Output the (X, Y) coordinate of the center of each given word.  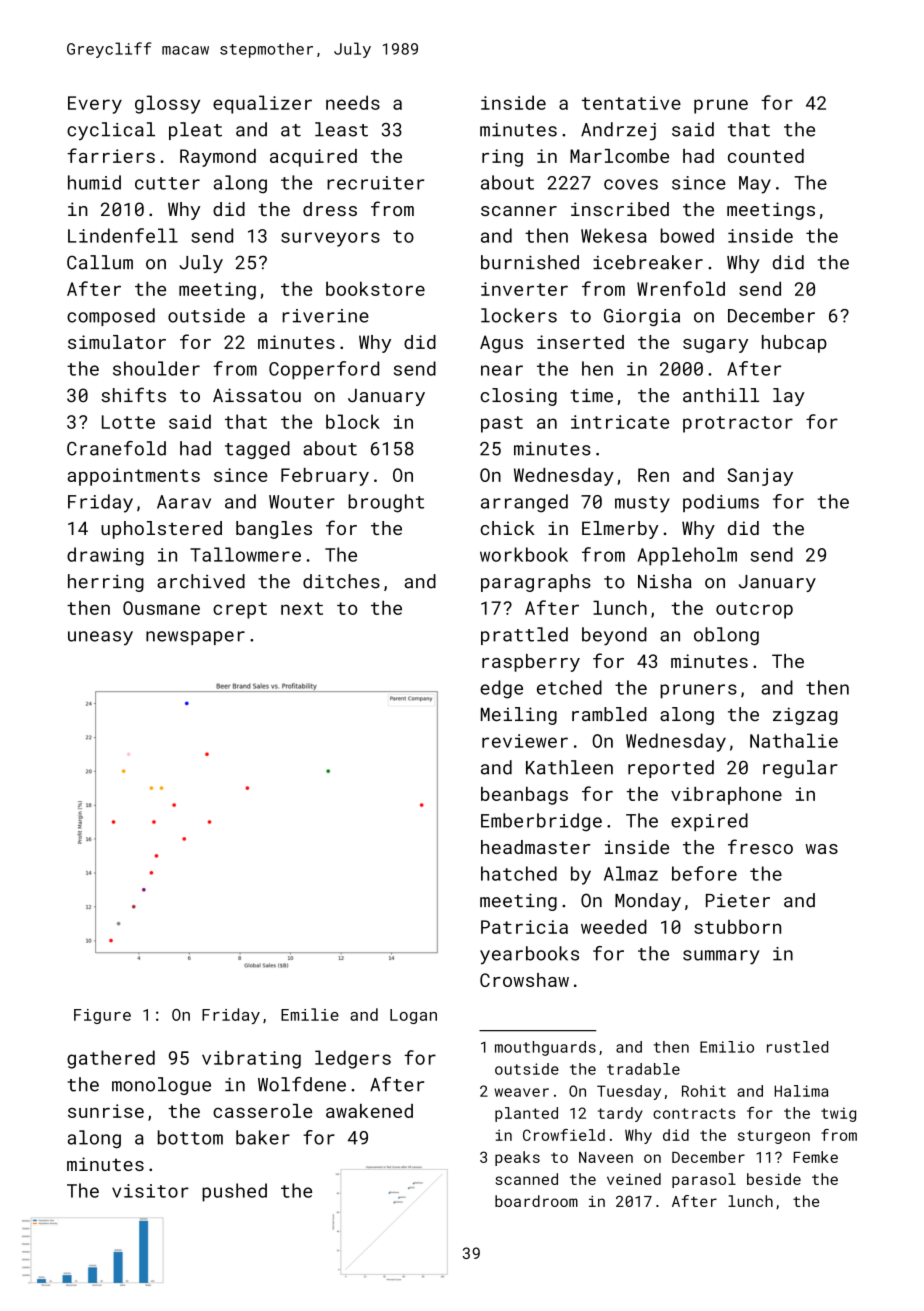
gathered (111, 1059)
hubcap (794, 344)
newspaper (195, 638)
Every (95, 105)
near (502, 370)
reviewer (525, 741)
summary (721, 957)
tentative (631, 103)
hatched (519, 873)
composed (111, 317)
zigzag (805, 716)
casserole (262, 1111)
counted (766, 156)
